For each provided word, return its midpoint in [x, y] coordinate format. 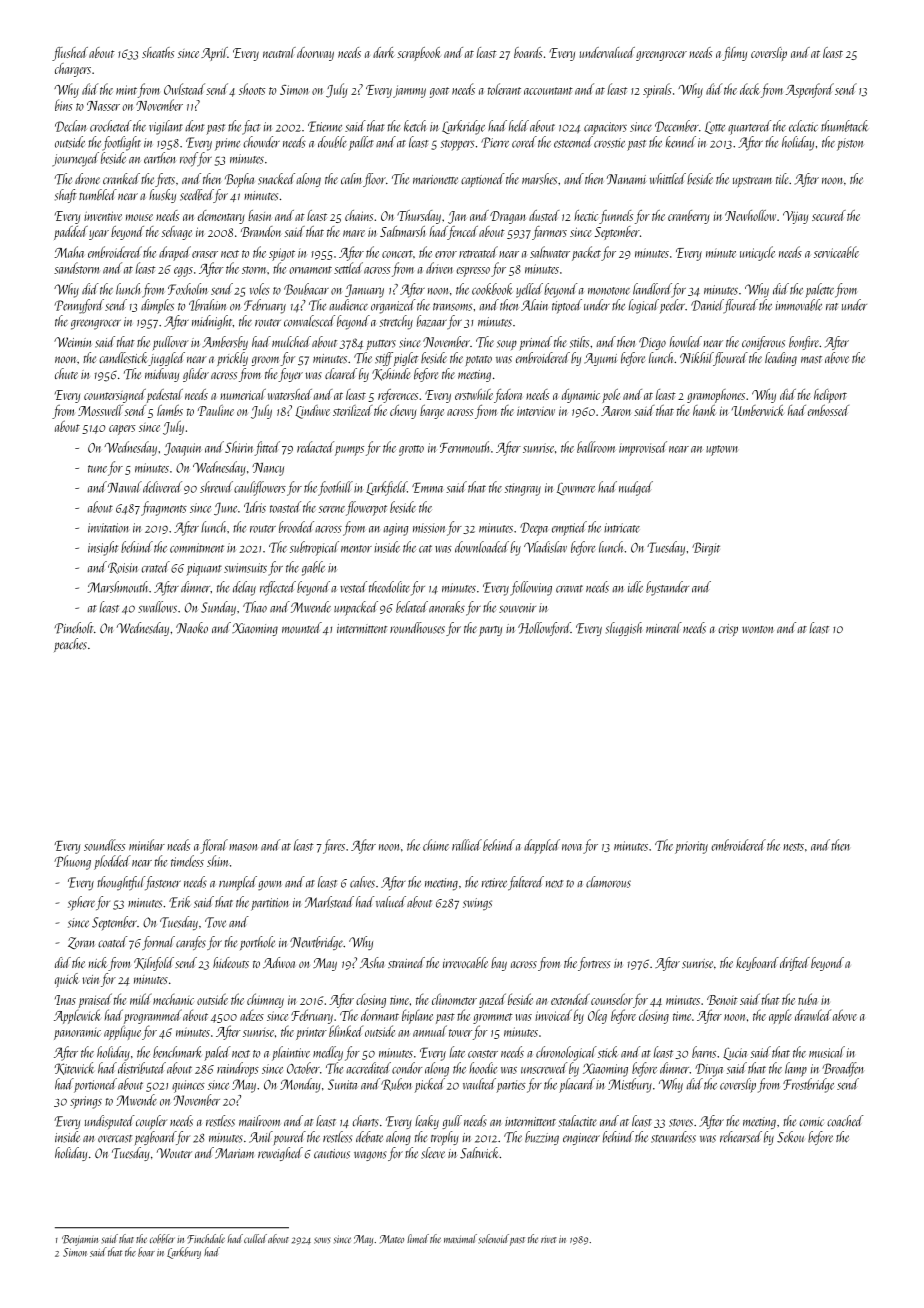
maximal [460, 1238]
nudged [636, 488]
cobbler [162, 1238]
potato [479, 361]
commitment [197, 548]
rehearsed [741, 1137]
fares [334, 846]
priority [691, 847]
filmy [734, 54]
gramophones [716, 396]
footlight [121, 143]
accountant [548, 91]
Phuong [72, 862]
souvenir [517, 608]
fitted [267, 448]
